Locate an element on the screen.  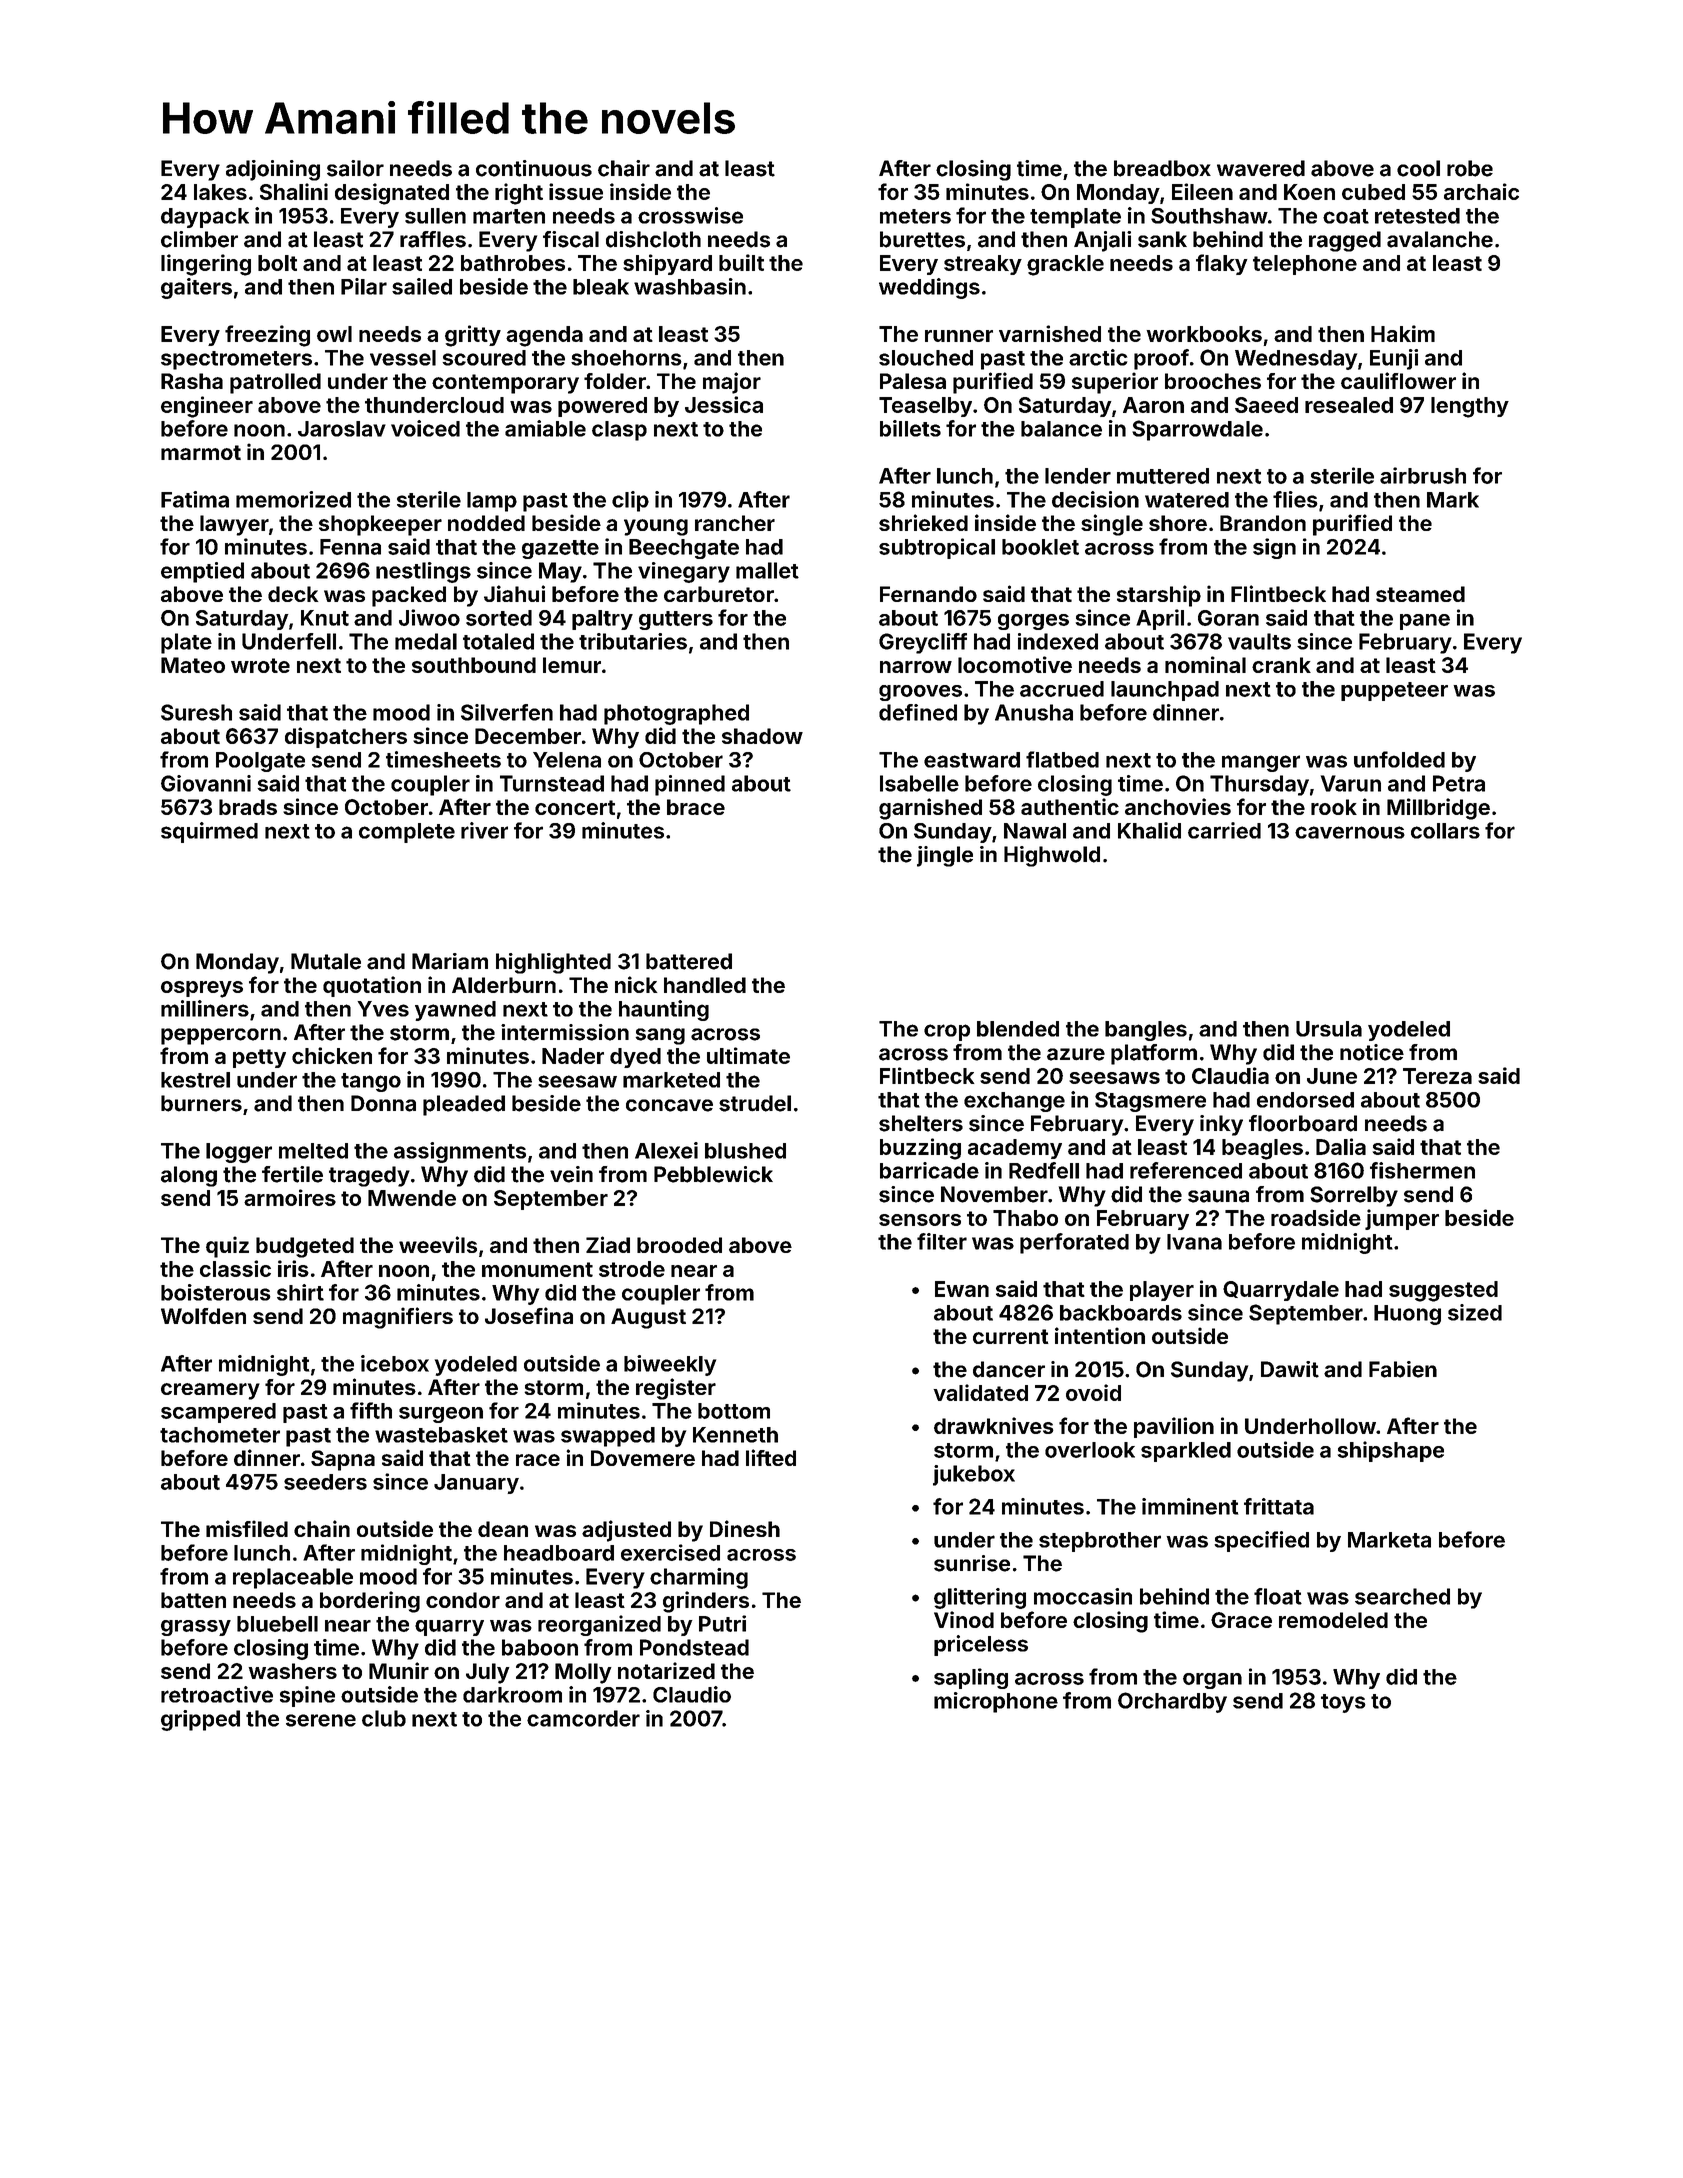
exchange is located at coordinates (1014, 1102).
